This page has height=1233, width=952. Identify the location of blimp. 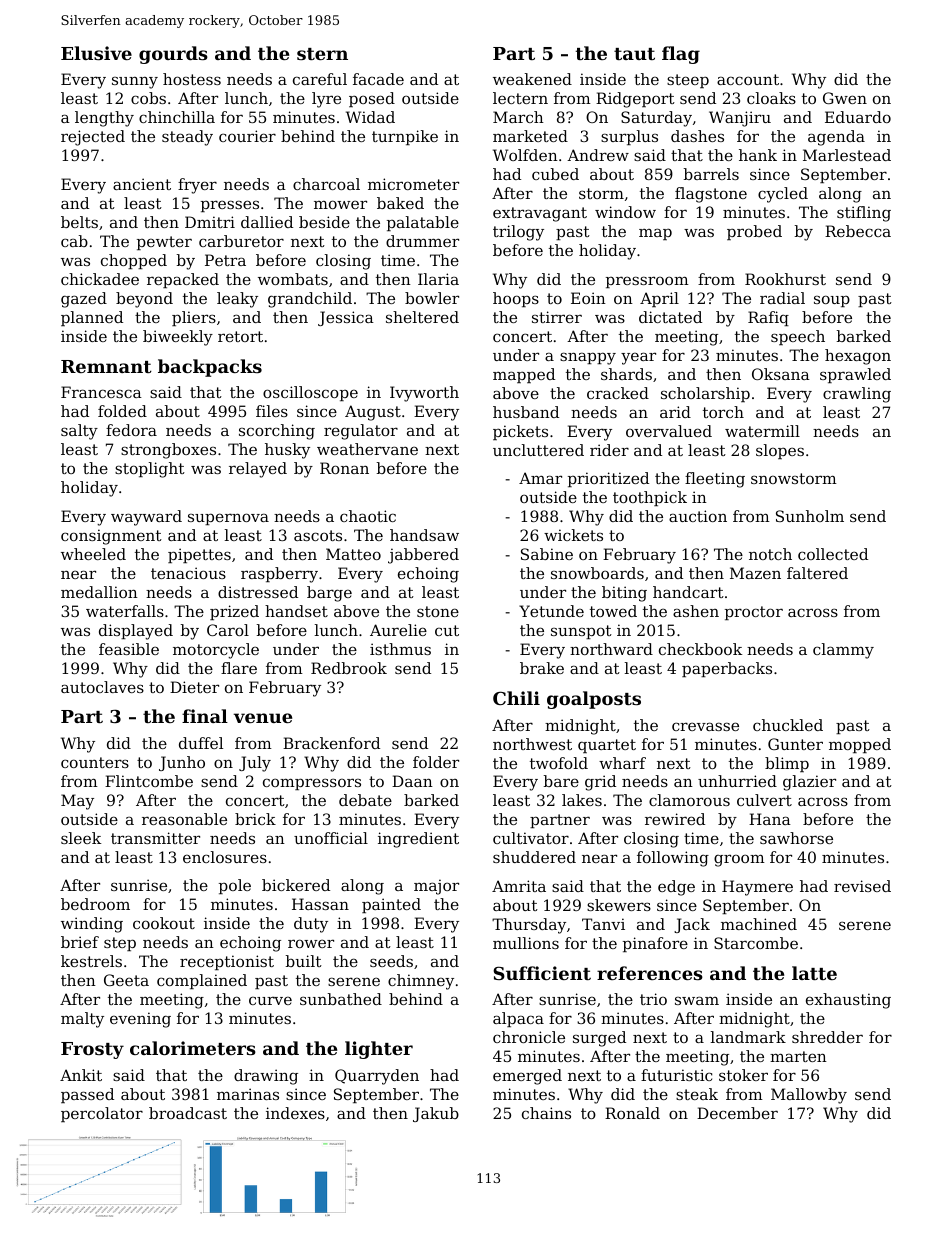
(787, 764).
